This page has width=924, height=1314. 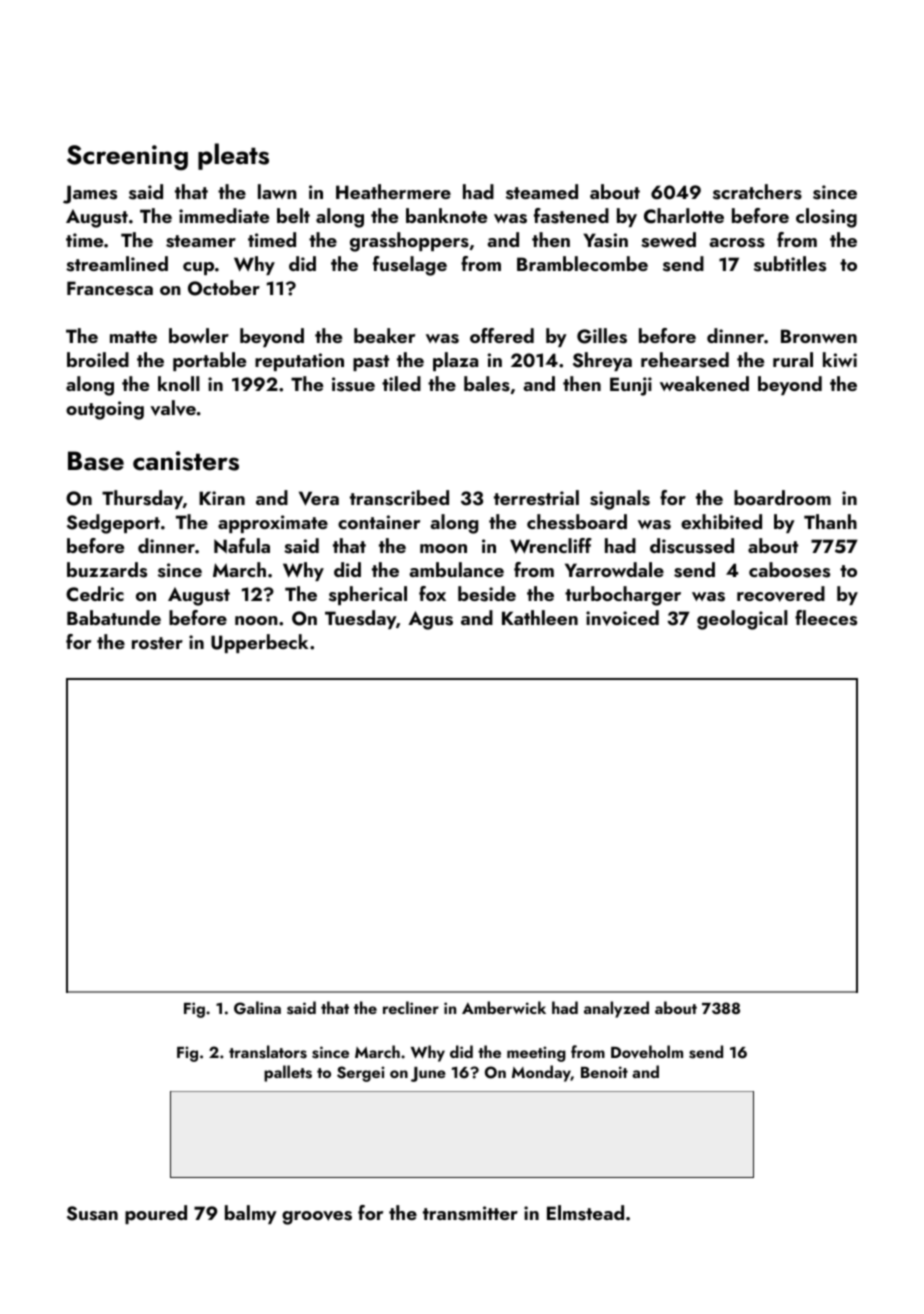 What do you see at coordinates (502, 335) in the page?
I see `offered` at bounding box center [502, 335].
